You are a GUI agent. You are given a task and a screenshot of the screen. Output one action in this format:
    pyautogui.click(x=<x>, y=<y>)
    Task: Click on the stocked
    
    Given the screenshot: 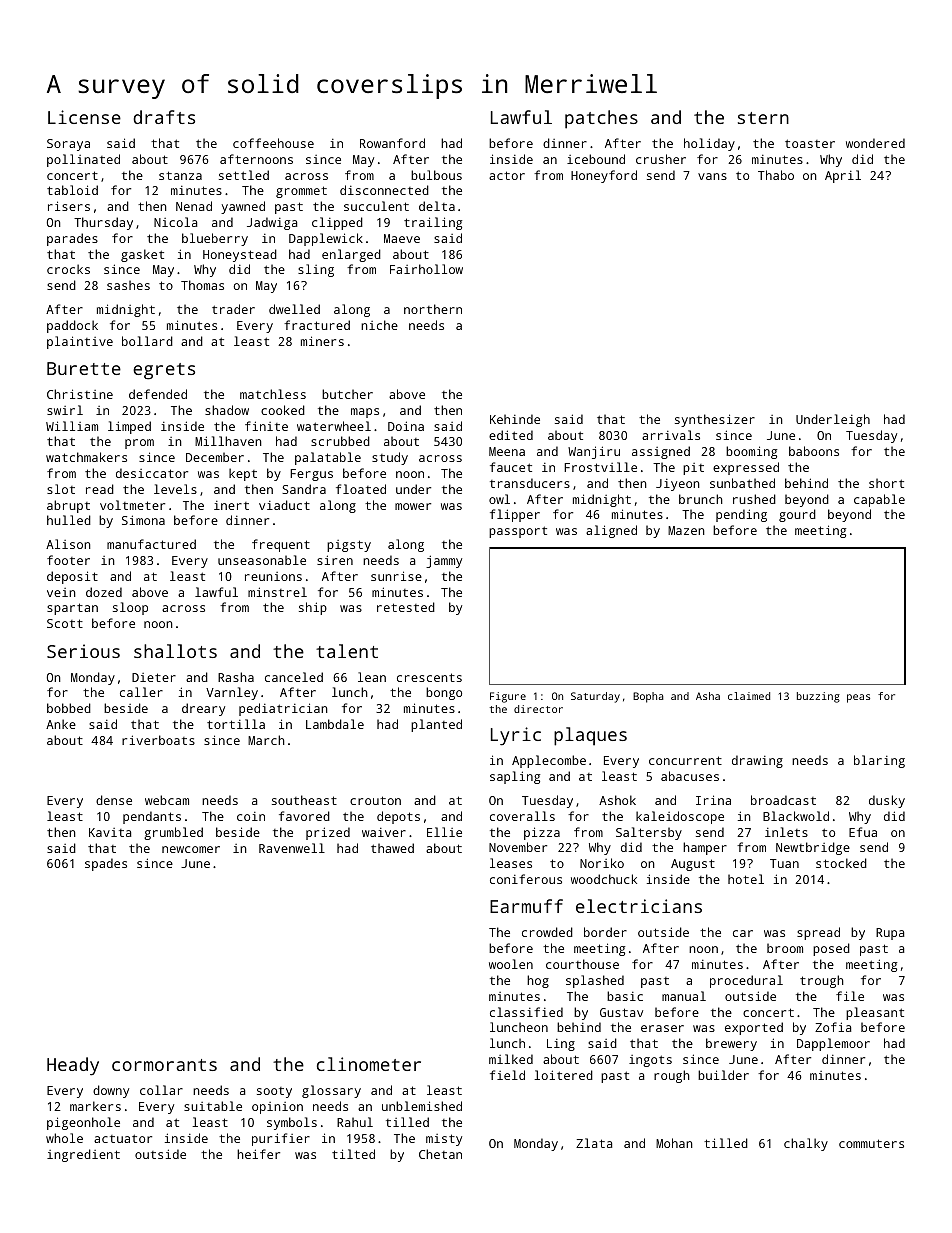 What is the action you would take?
    pyautogui.click(x=841, y=863)
